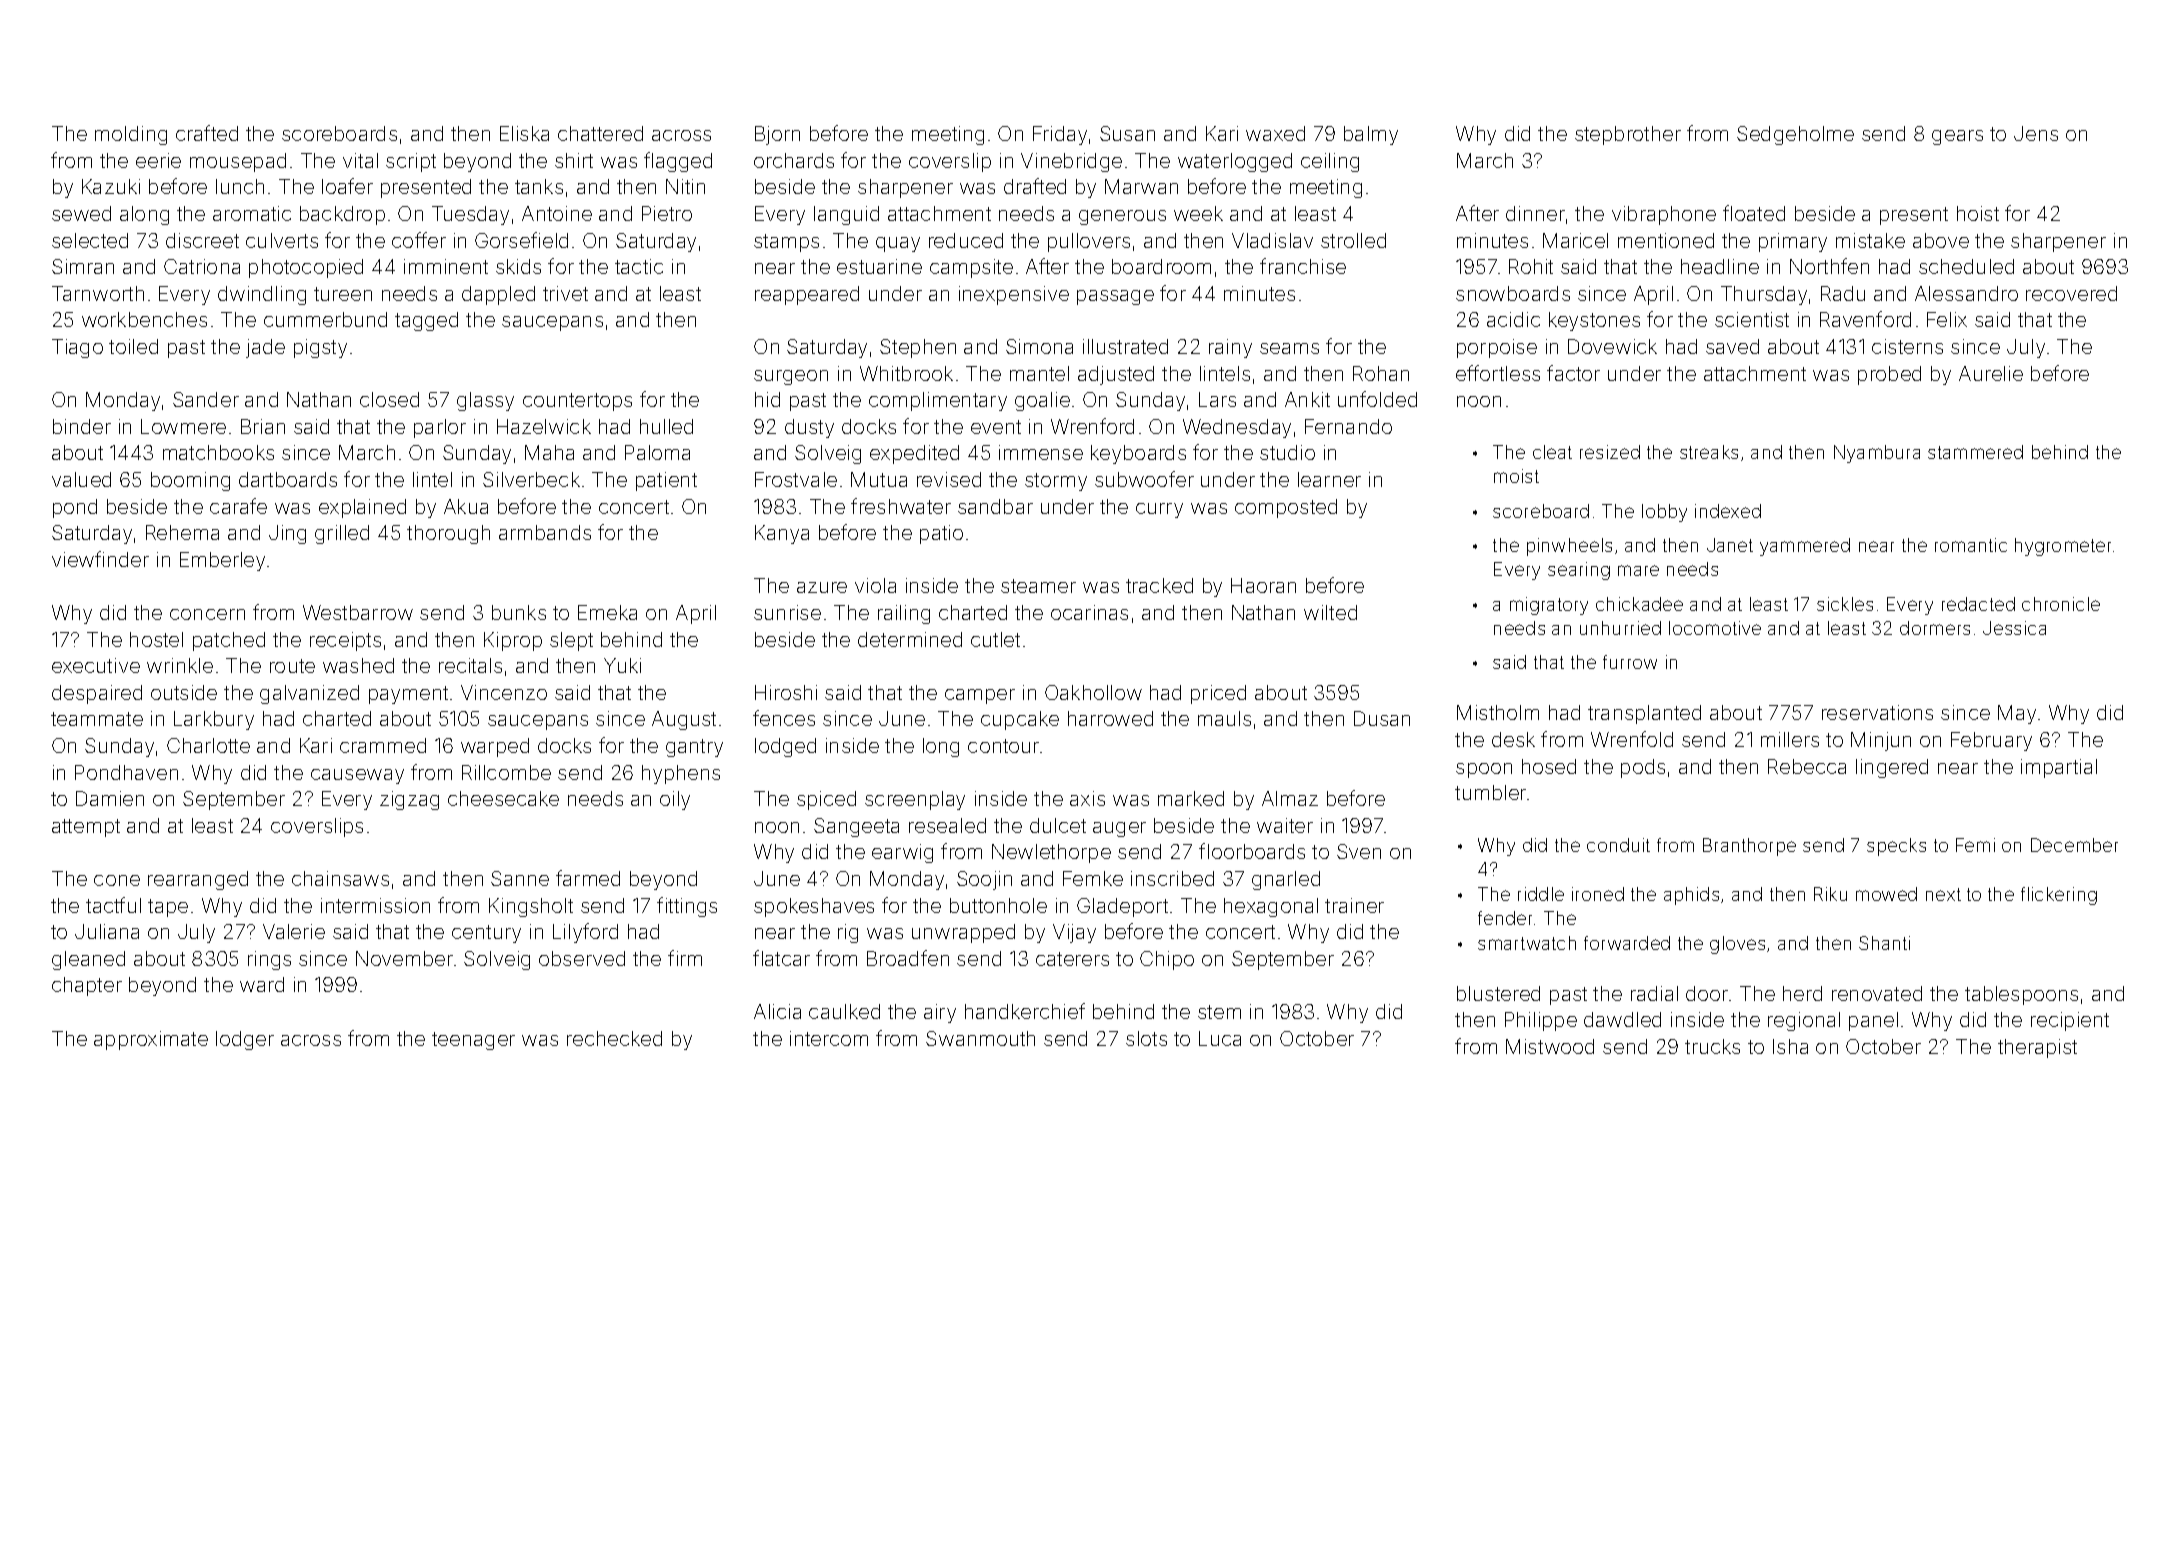 This image has width=2181, height=1543. What do you see at coordinates (1198, 213) in the image?
I see `week` at bounding box center [1198, 213].
